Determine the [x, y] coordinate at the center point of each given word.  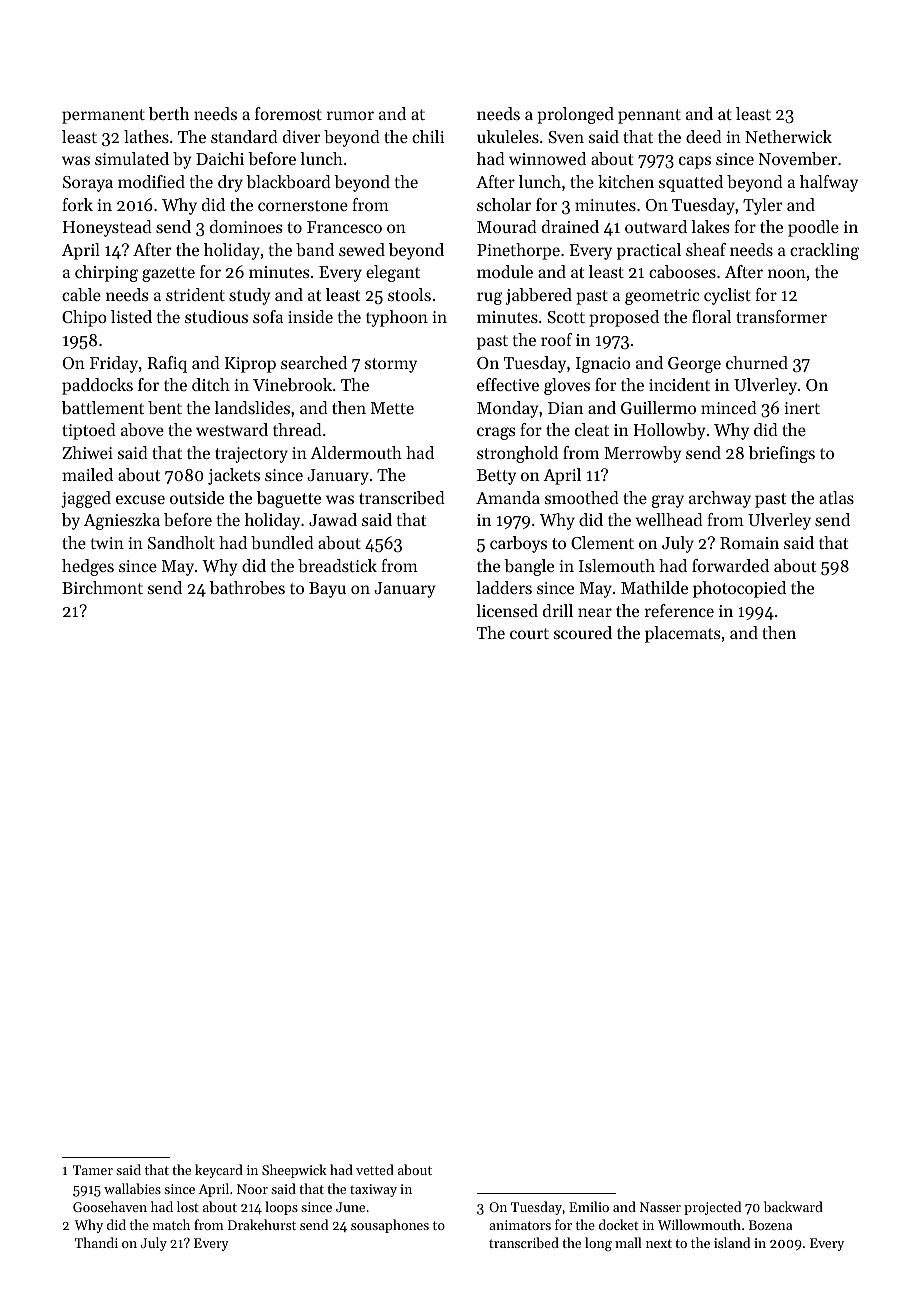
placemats [682, 634]
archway [720, 499]
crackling [824, 251]
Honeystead [107, 228]
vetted [375, 1169]
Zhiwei [87, 452]
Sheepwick [294, 1171]
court [529, 633]
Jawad [333, 519]
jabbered [539, 296]
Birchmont [102, 587]
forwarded [730, 565]
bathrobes [247, 587]
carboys [518, 544]
